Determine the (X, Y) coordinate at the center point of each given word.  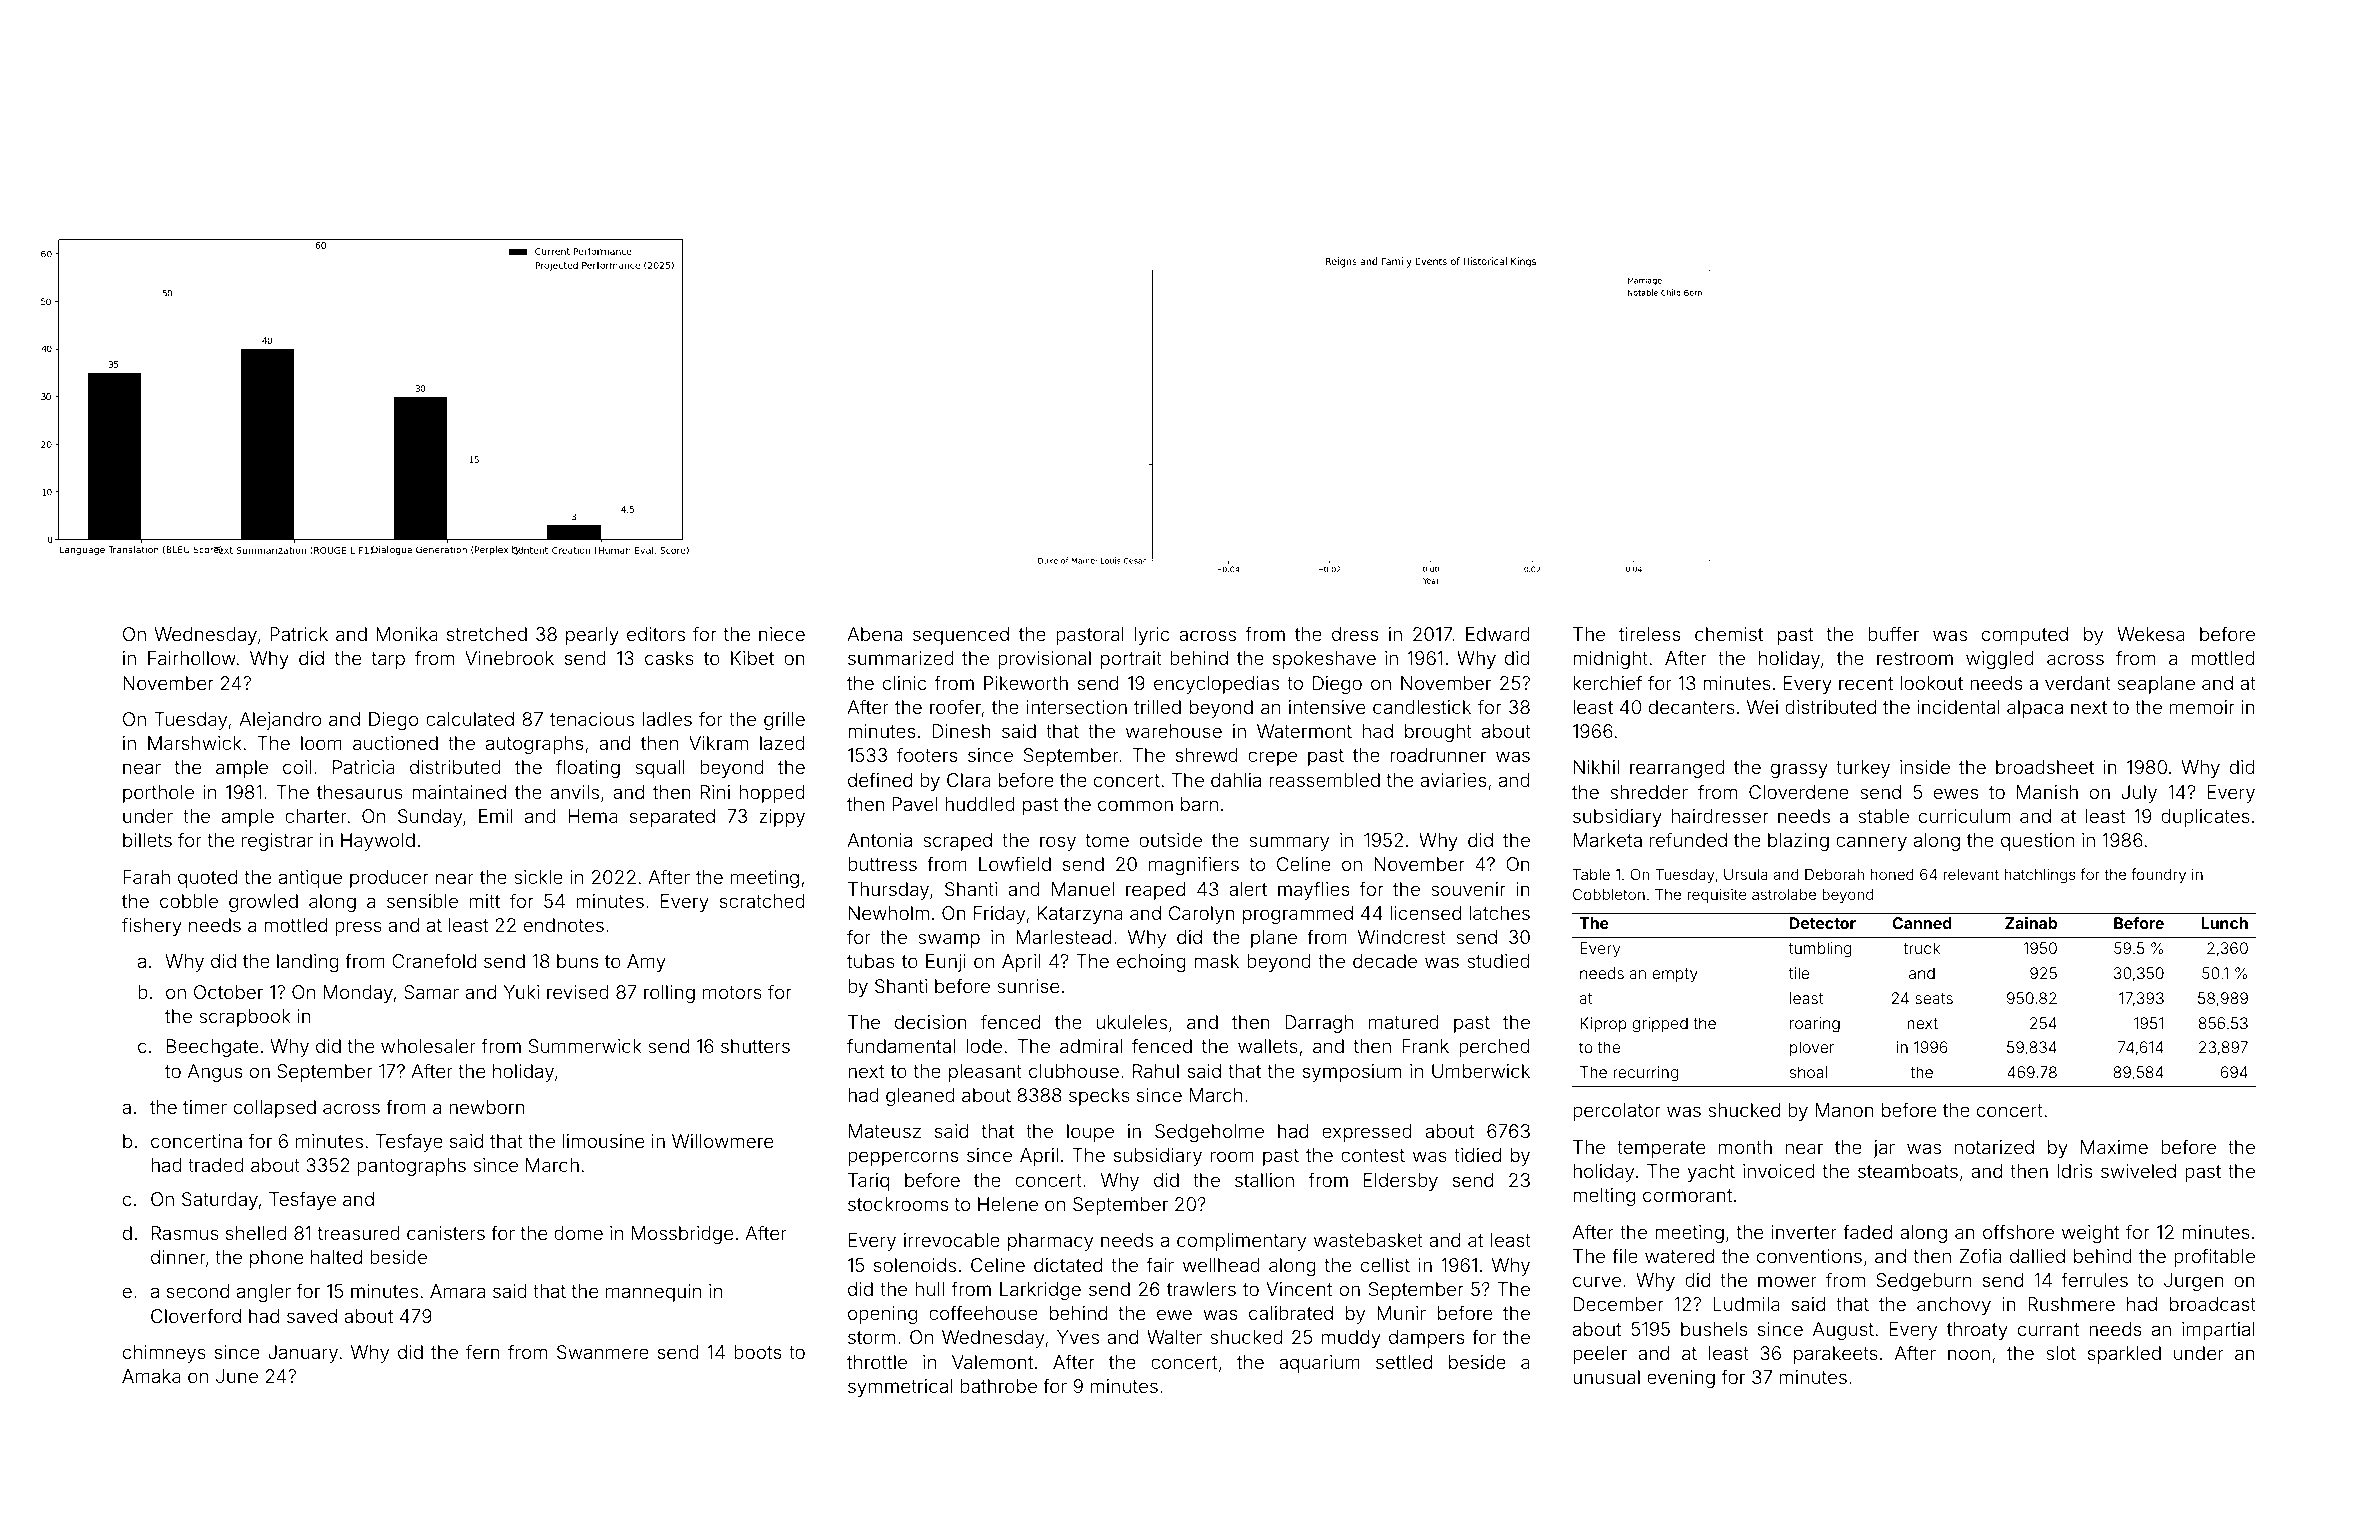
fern (483, 1351)
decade (1385, 961)
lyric (1152, 636)
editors (656, 634)
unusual (1606, 1377)
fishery (152, 926)
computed (2025, 636)
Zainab (2031, 923)
